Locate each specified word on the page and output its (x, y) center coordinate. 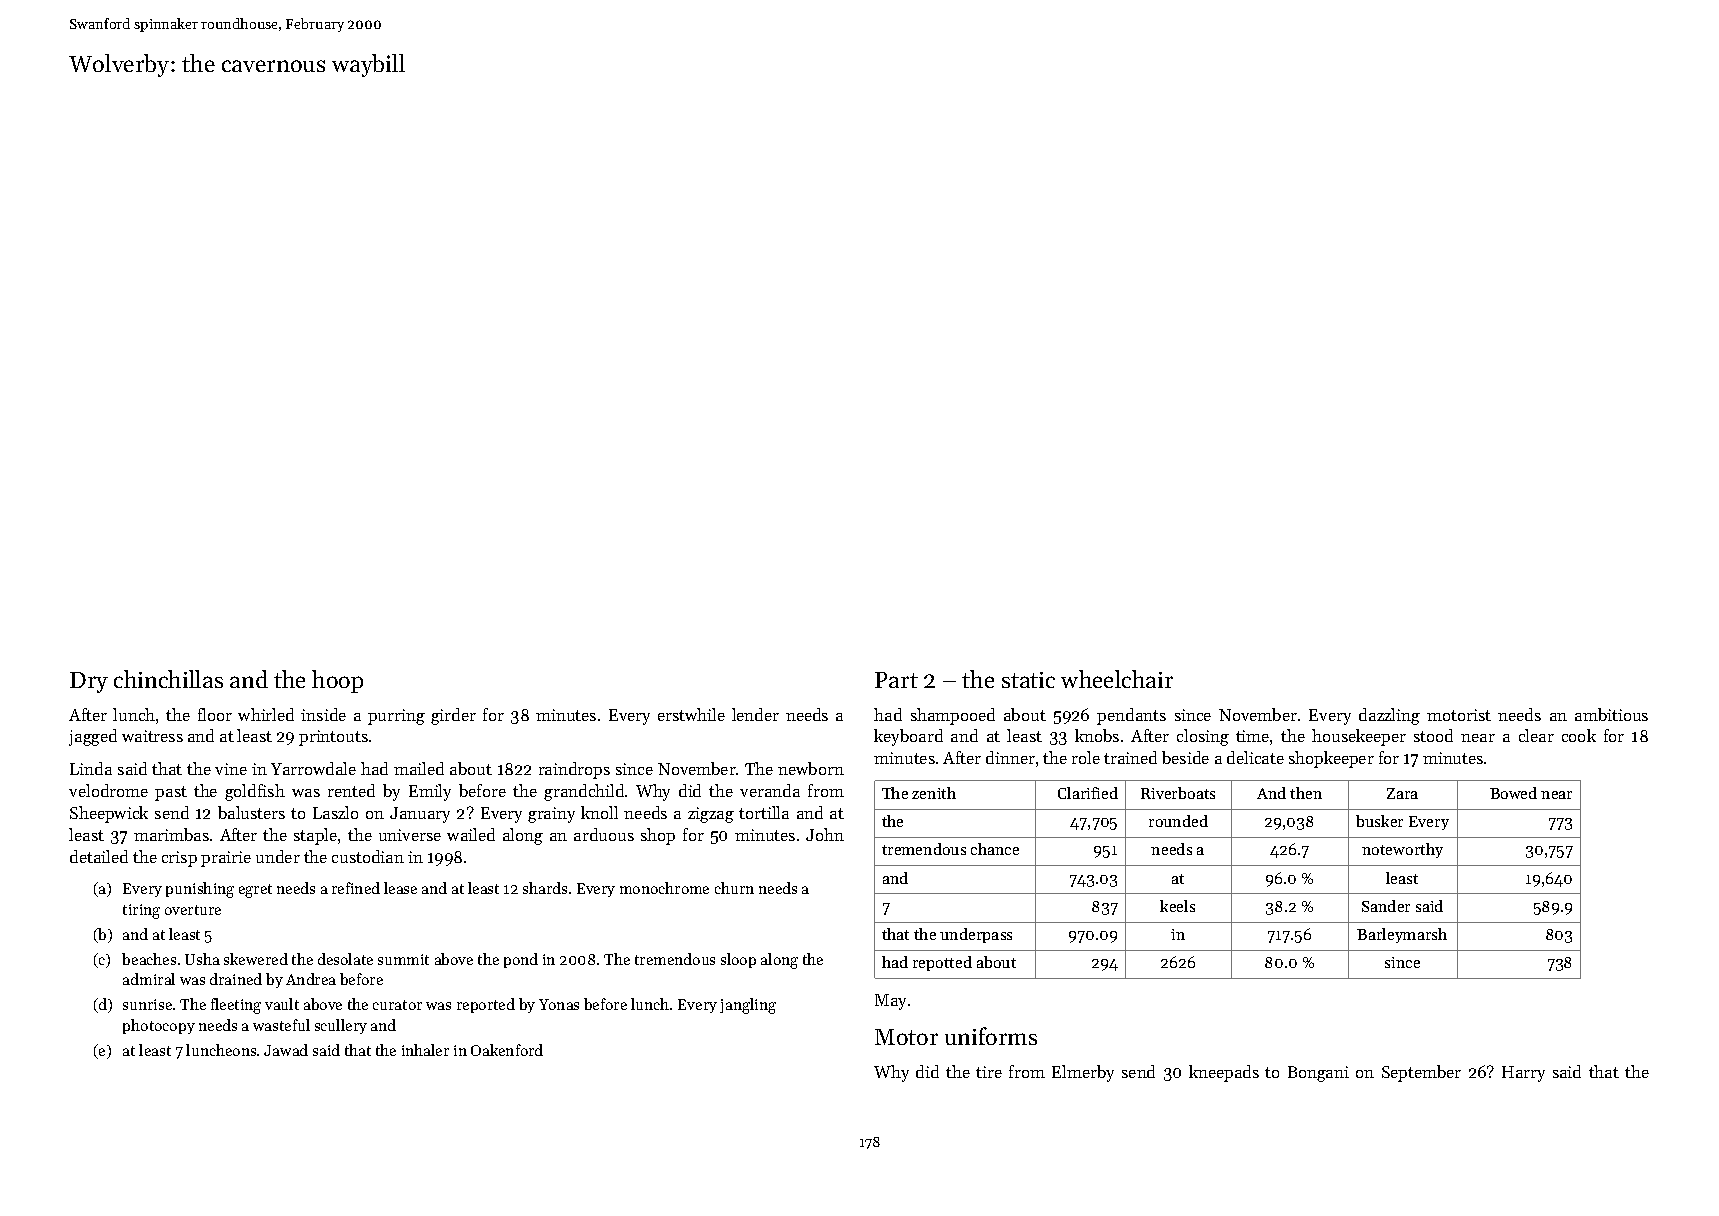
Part (896, 680)
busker (1379, 821)
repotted (942, 963)
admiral (149, 979)
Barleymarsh (1402, 935)
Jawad (286, 1050)
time (1252, 736)
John (825, 834)
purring (396, 717)
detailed (99, 856)
